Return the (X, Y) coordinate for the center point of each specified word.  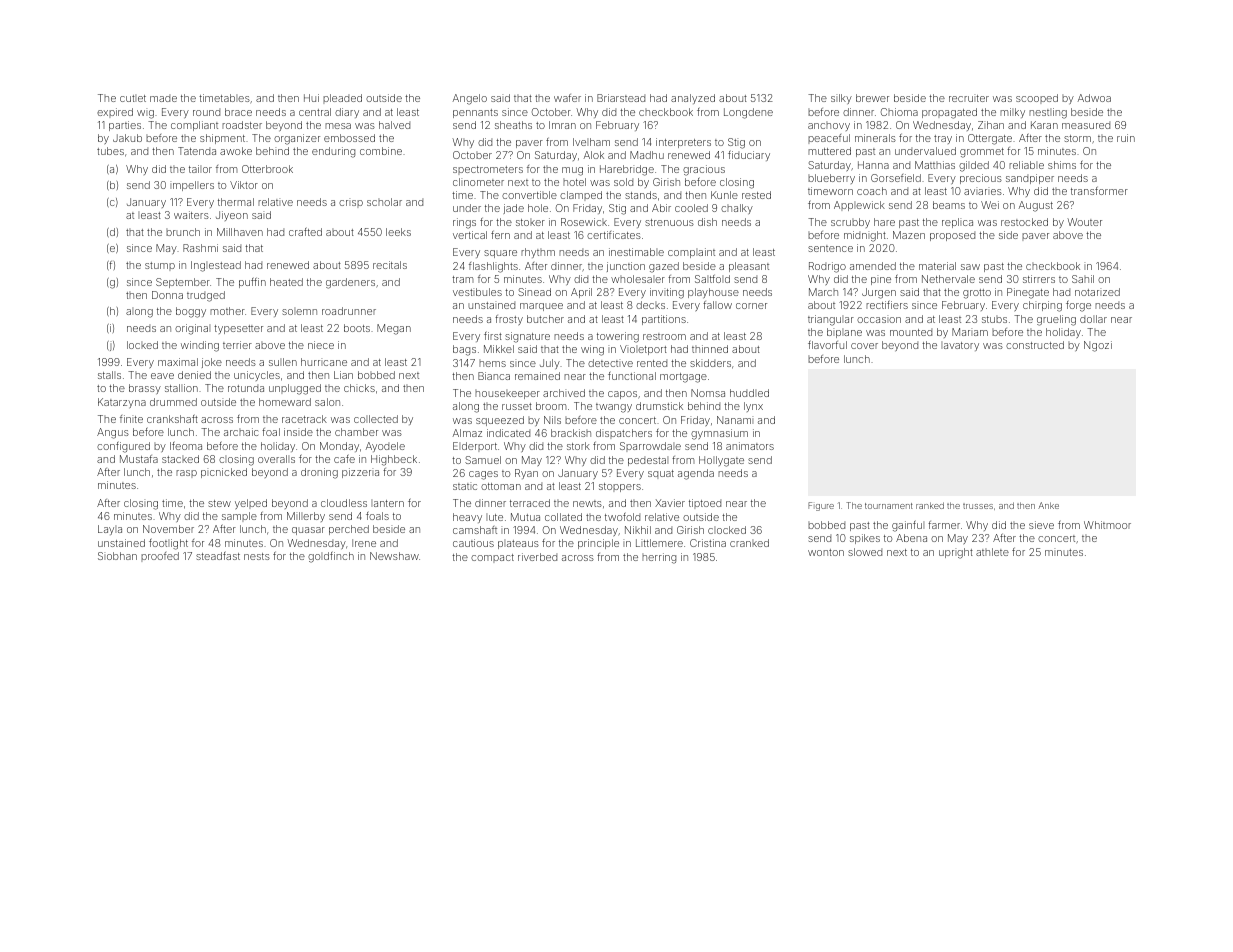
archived (564, 393)
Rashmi (200, 248)
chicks (359, 388)
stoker (530, 222)
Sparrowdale (650, 447)
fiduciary (749, 155)
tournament (889, 506)
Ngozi (1098, 346)
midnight (865, 236)
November (168, 529)
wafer (567, 98)
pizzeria (360, 473)
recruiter (969, 98)
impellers (192, 186)
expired (115, 113)
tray (943, 139)
